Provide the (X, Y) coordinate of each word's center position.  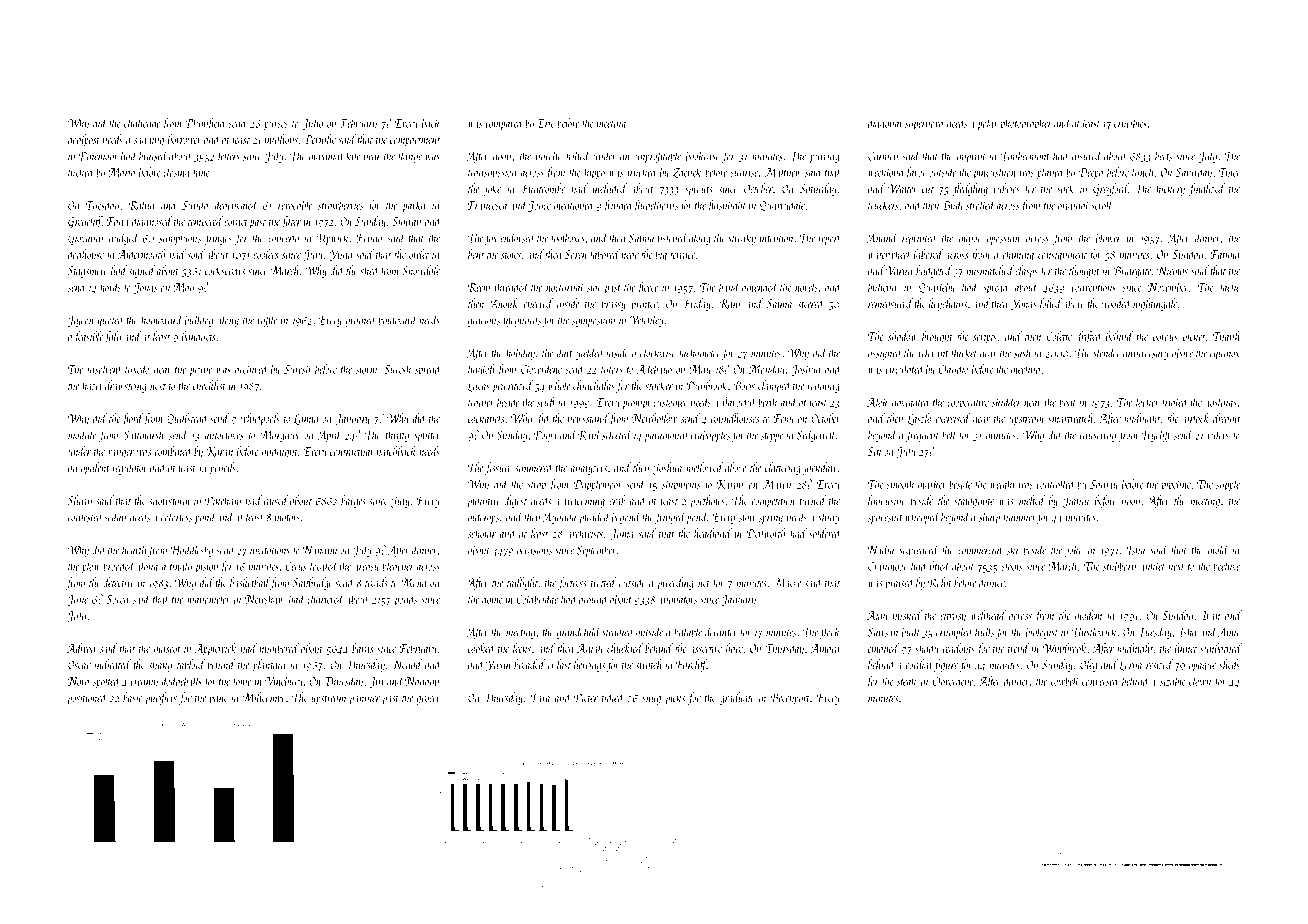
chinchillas (594, 385)
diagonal (886, 124)
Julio (312, 124)
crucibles (1130, 123)
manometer (208, 600)
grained (361, 321)
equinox (1224, 354)
